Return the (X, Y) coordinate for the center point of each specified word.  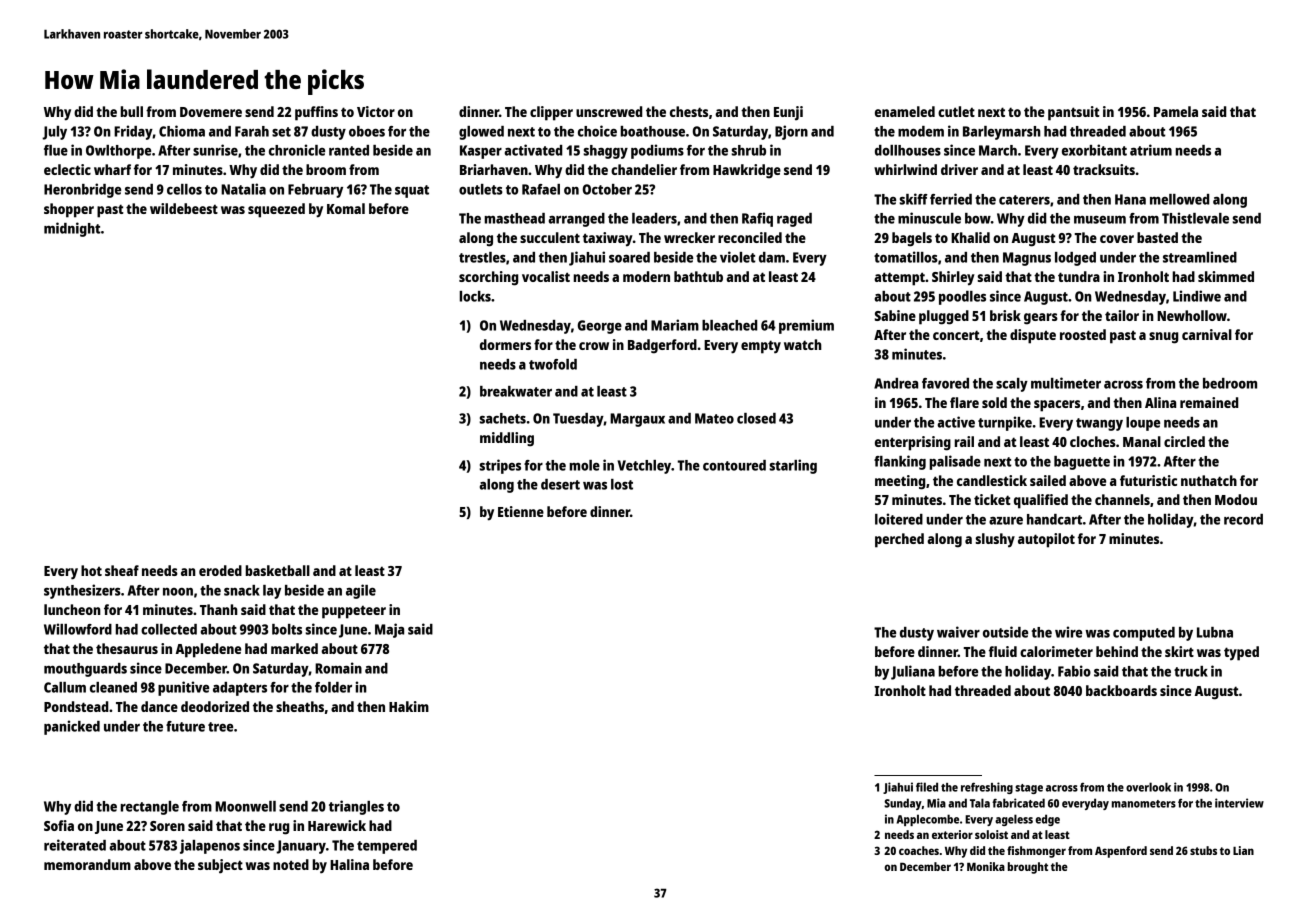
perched (899, 540)
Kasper (481, 152)
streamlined (1200, 257)
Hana (1130, 199)
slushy (995, 540)
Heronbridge (82, 190)
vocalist (546, 276)
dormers (505, 344)
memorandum (87, 864)
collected (169, 629)
